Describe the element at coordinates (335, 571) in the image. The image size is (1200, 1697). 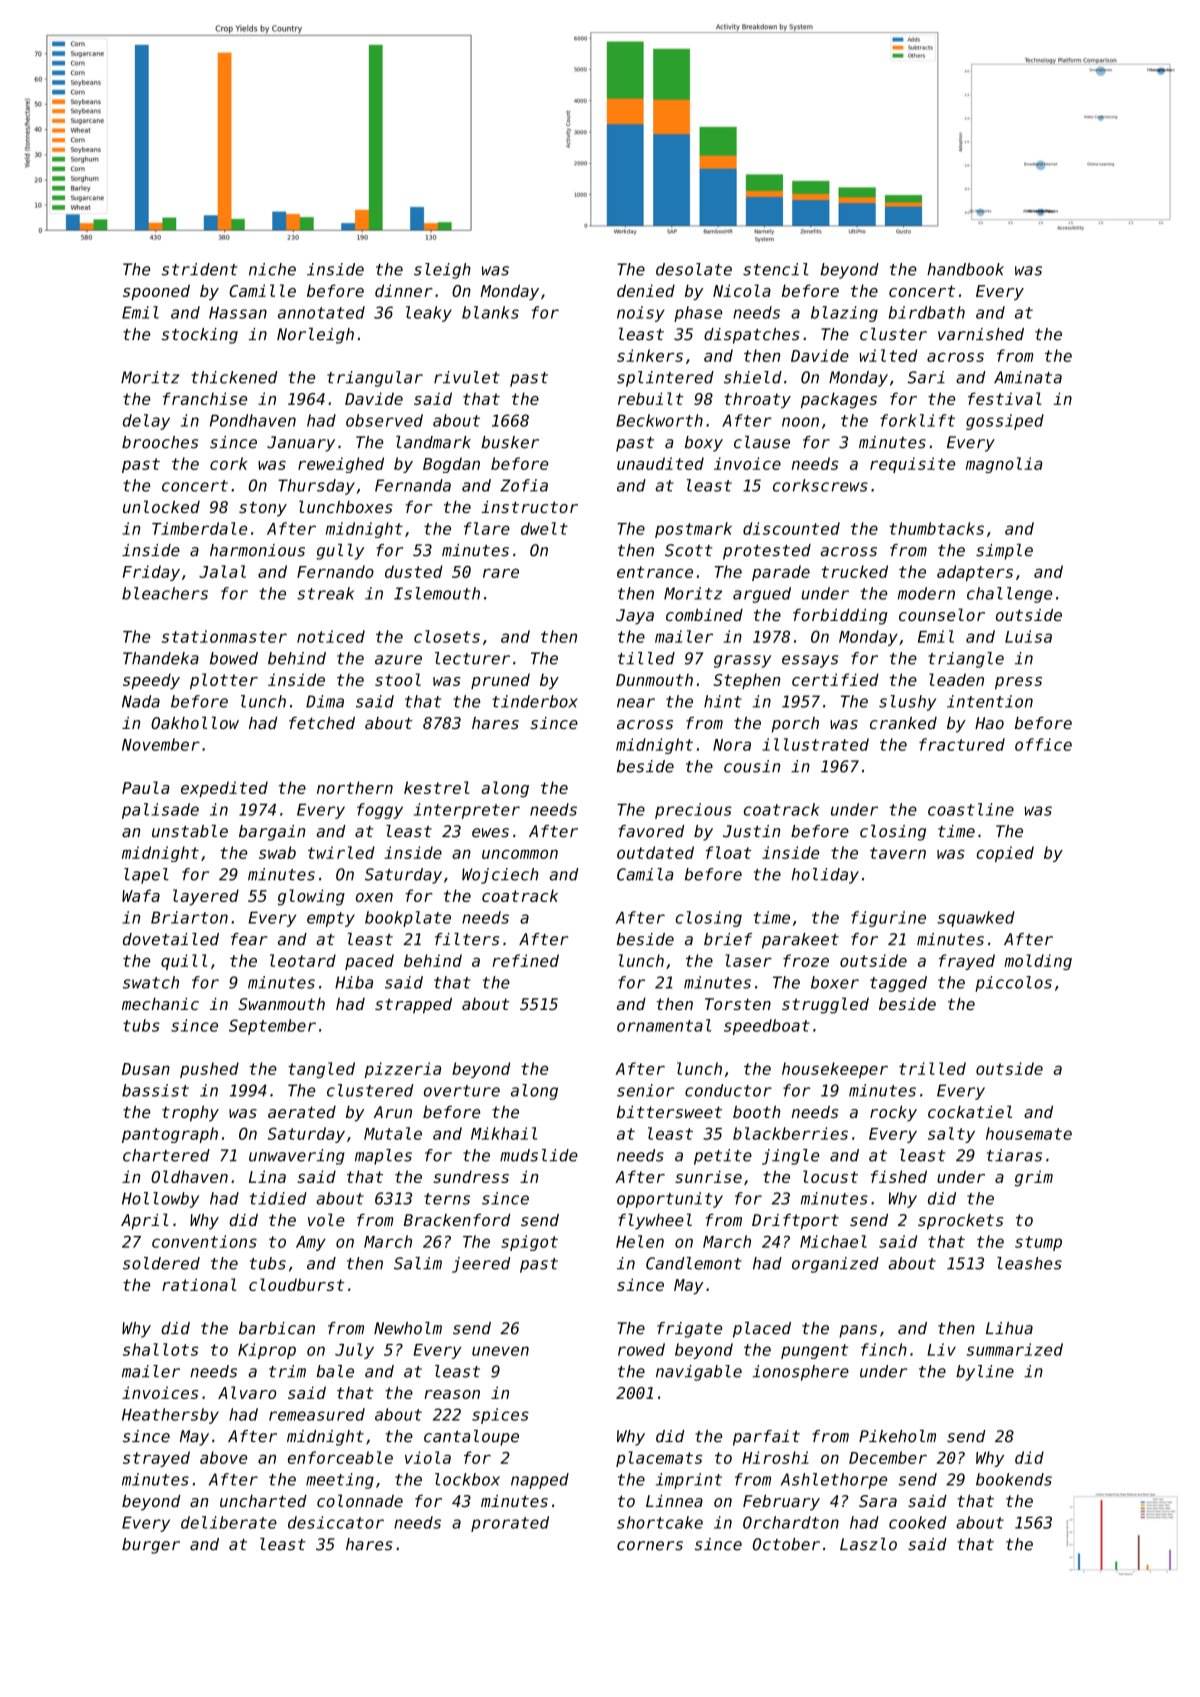
I see `Fernando` at that location.
